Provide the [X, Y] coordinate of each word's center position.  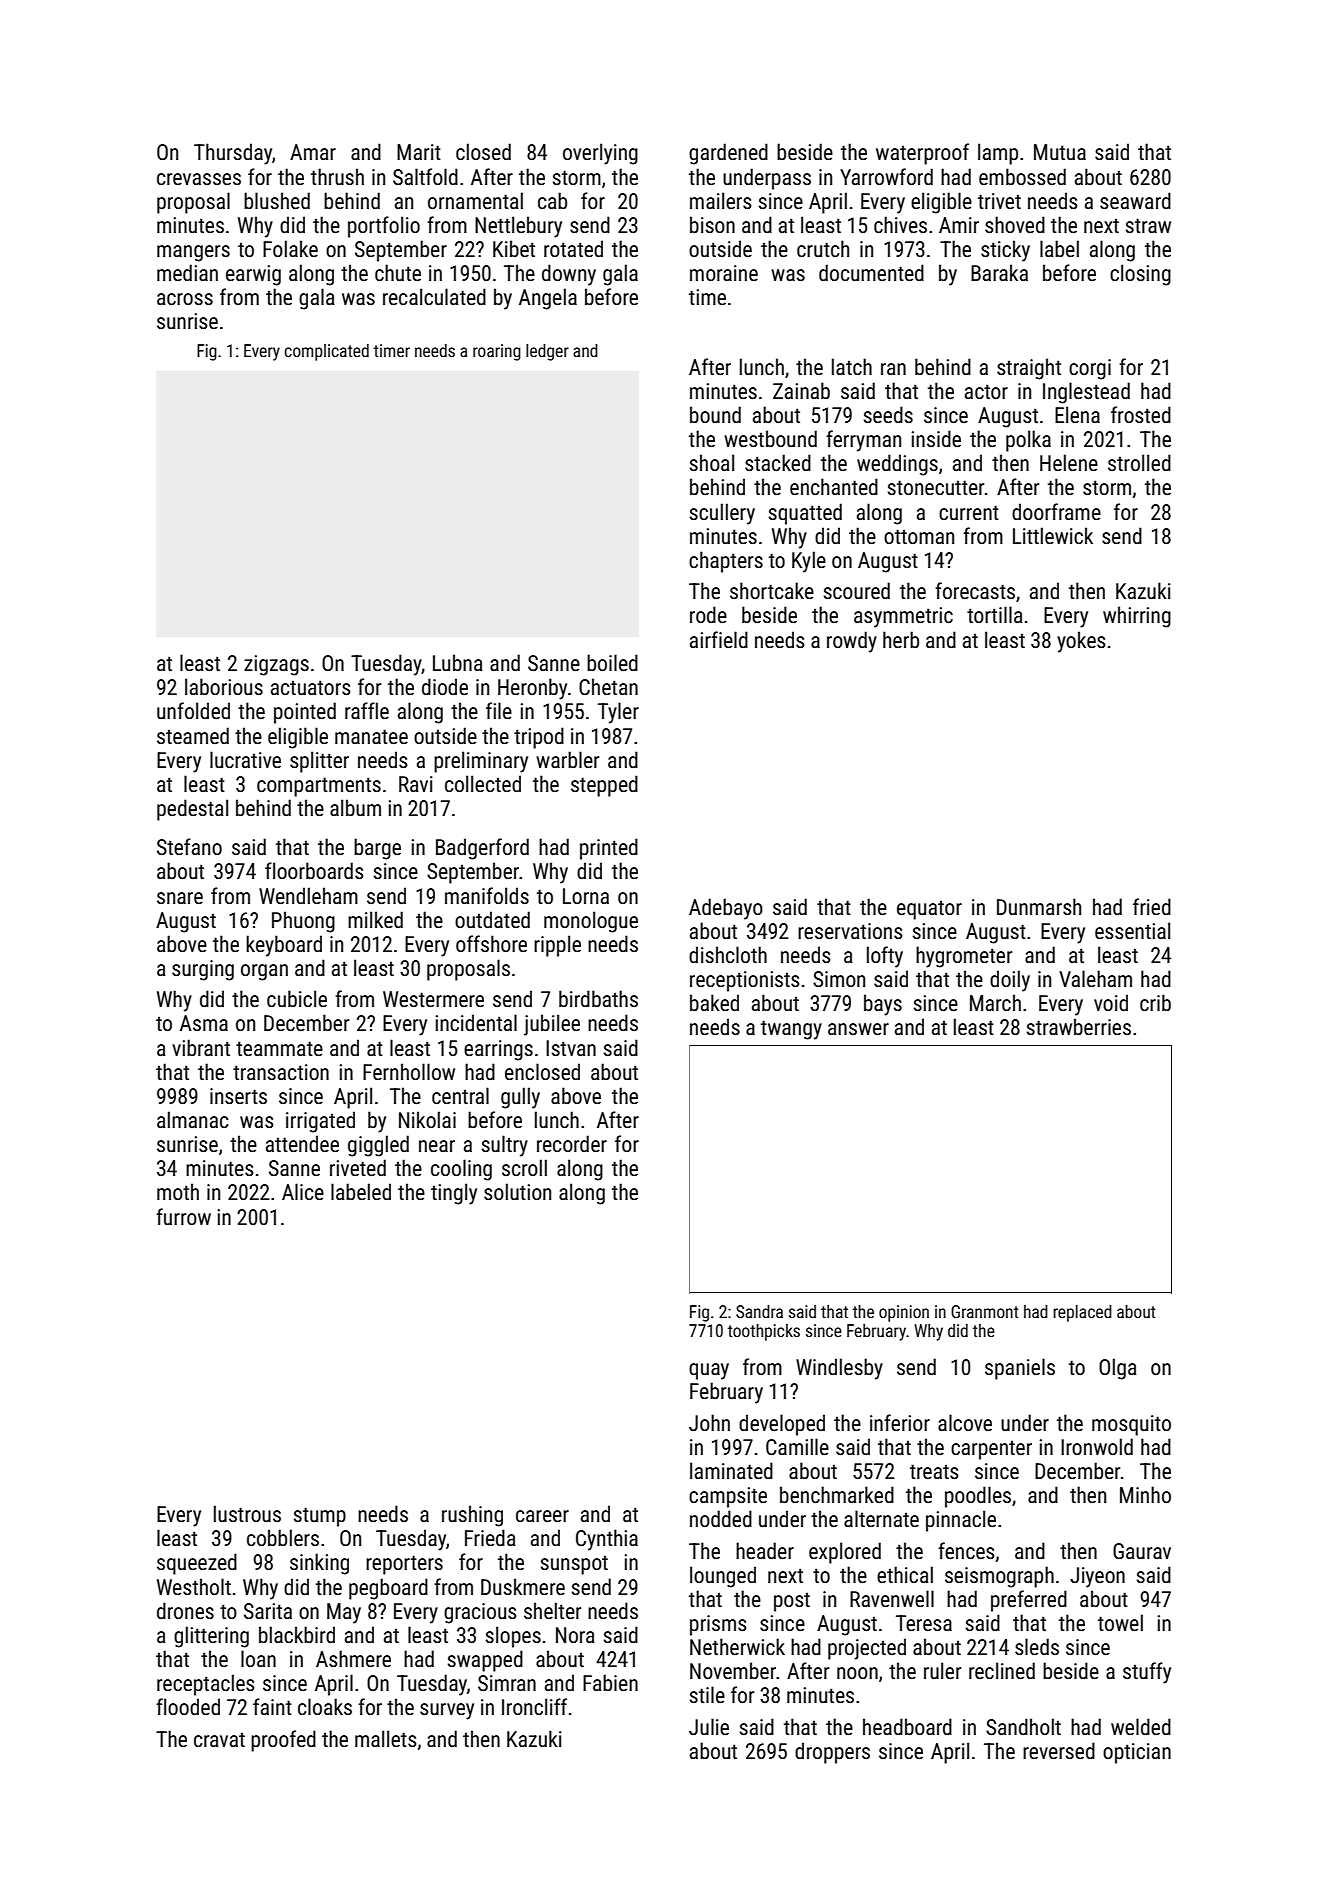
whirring [1137, 617]
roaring [497, 352]
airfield [719, 640]
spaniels [1020, 1369]
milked [375, 919]
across [185, 299]
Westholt [194, 1587]
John [709, 1422]
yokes [1081, 642]
